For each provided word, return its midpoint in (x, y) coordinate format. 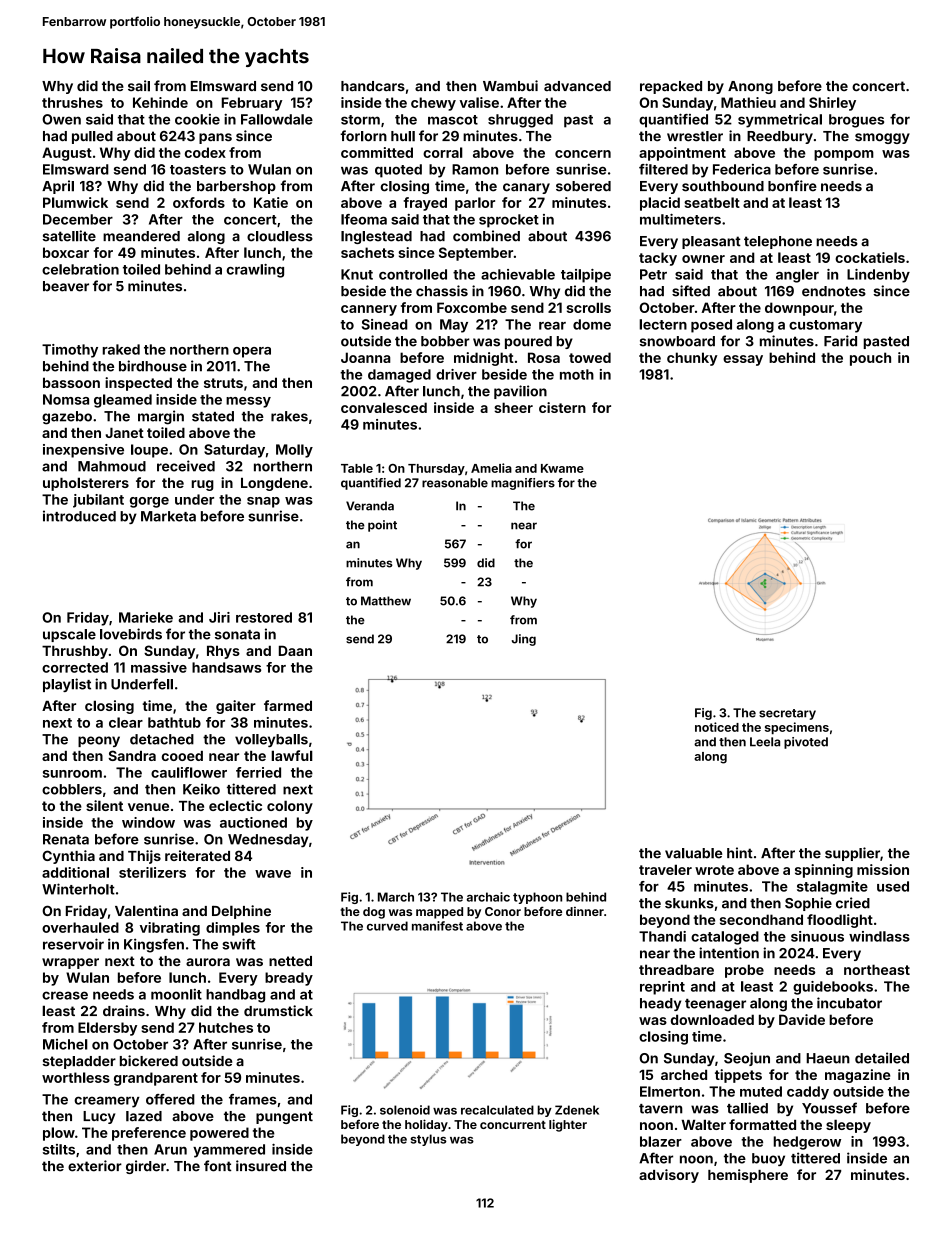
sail (139, 86)
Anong (750, 87)
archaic (488, 897)
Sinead (384, 324)
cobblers (72, 789)
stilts (59, 1149)
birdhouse (153, 366)
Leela (765, 742)
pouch (870, 359)
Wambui (510, 85)
